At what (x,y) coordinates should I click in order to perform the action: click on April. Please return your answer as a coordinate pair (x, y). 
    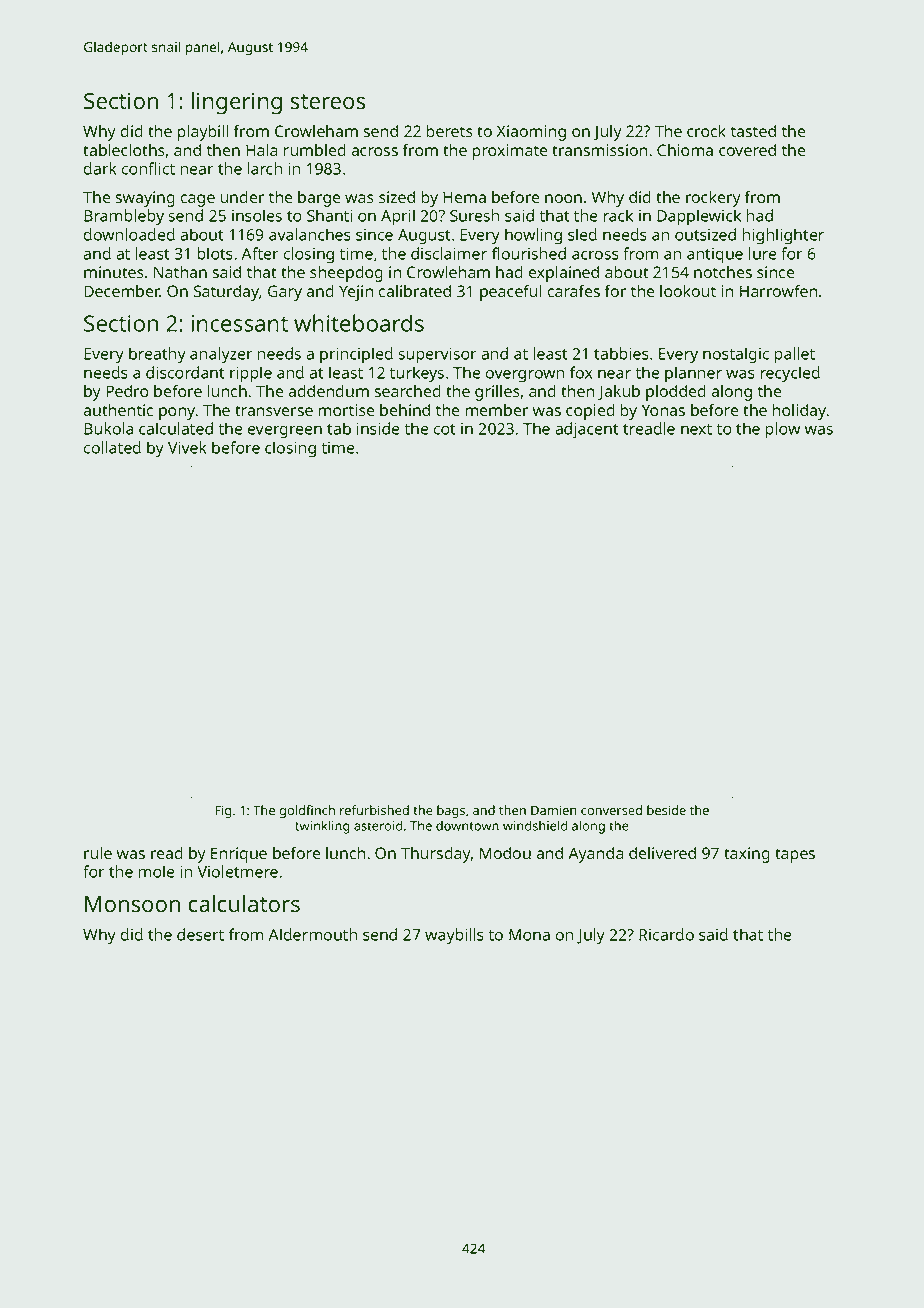
    Looking at the image, I should click on (398, 217).
